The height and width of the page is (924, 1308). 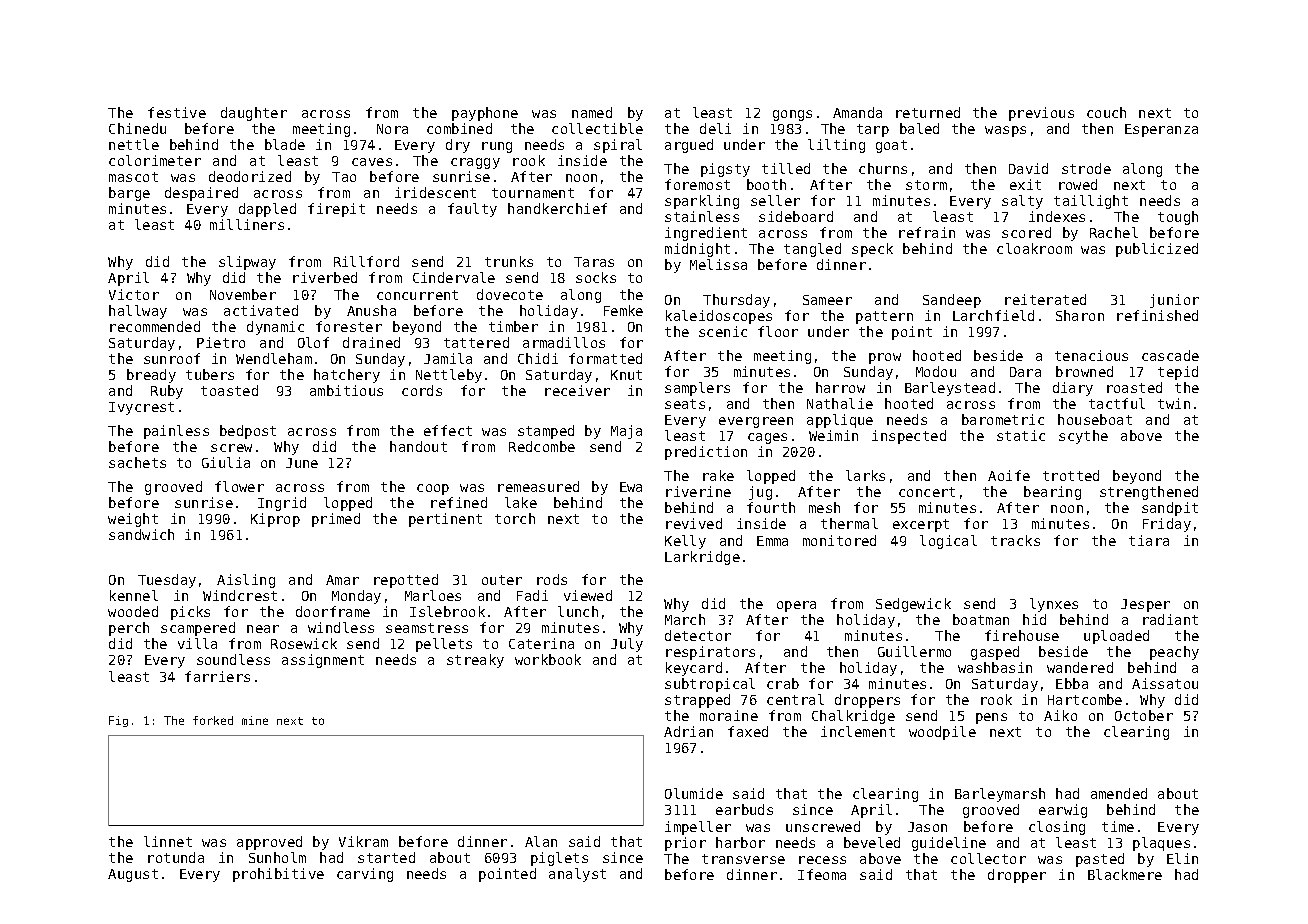 What do you see at coordinates (118, 721) in the page?
I see `Fig` at bounding box center [118, 721].
